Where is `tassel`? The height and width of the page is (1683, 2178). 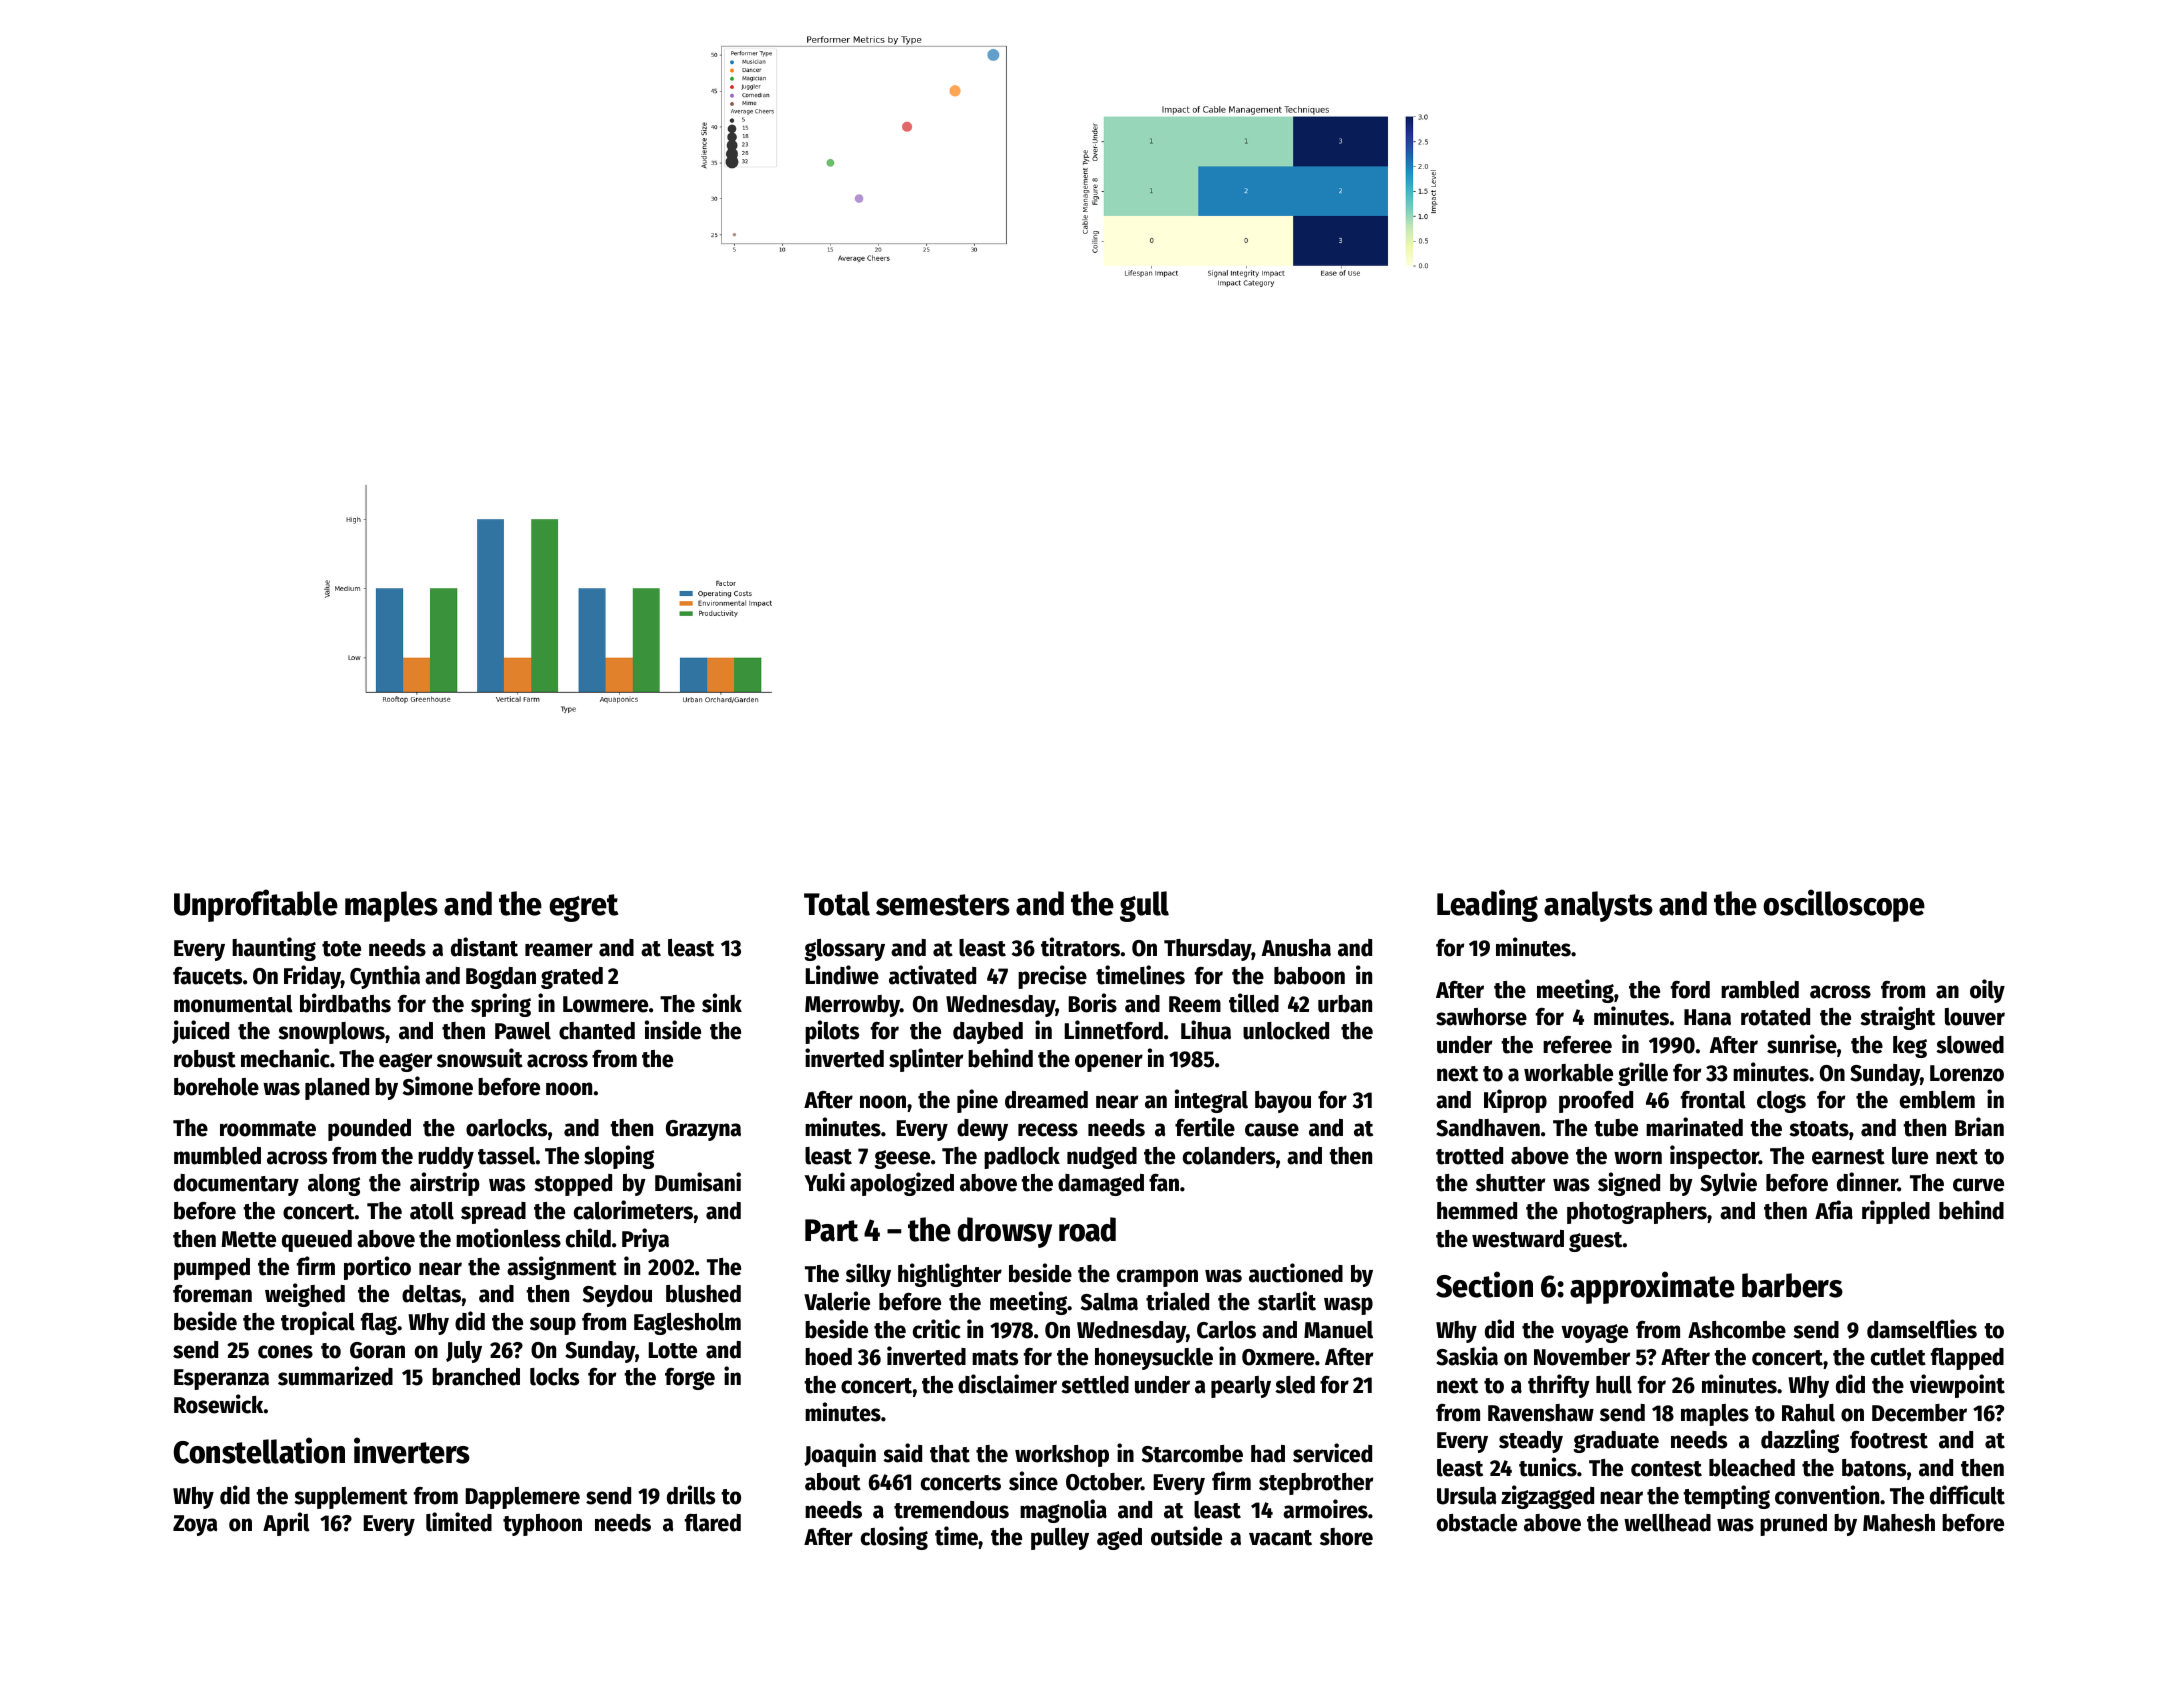 tassel is located at coordinates (506, 1156).
